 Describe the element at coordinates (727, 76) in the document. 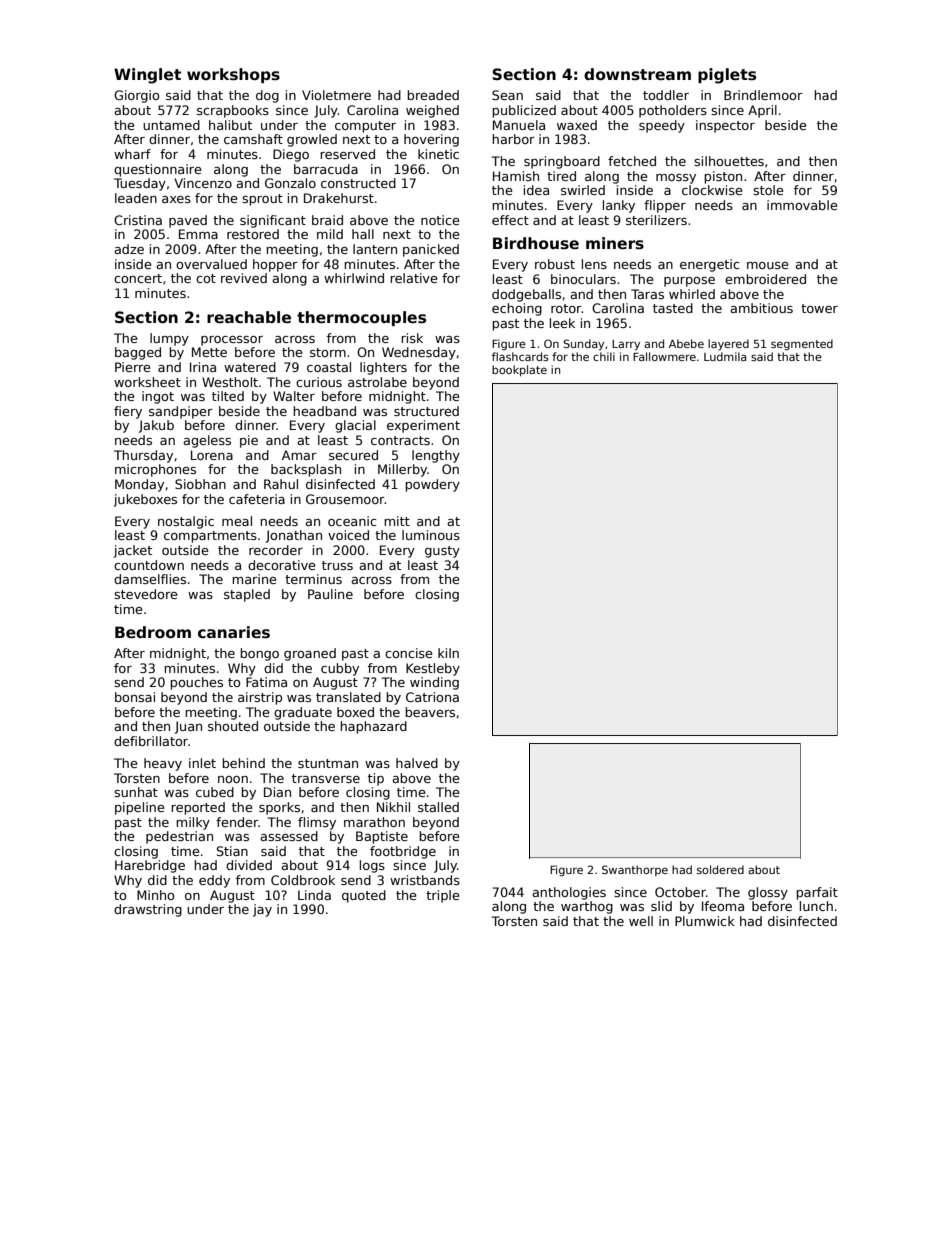

I see `piglets` at that location.
